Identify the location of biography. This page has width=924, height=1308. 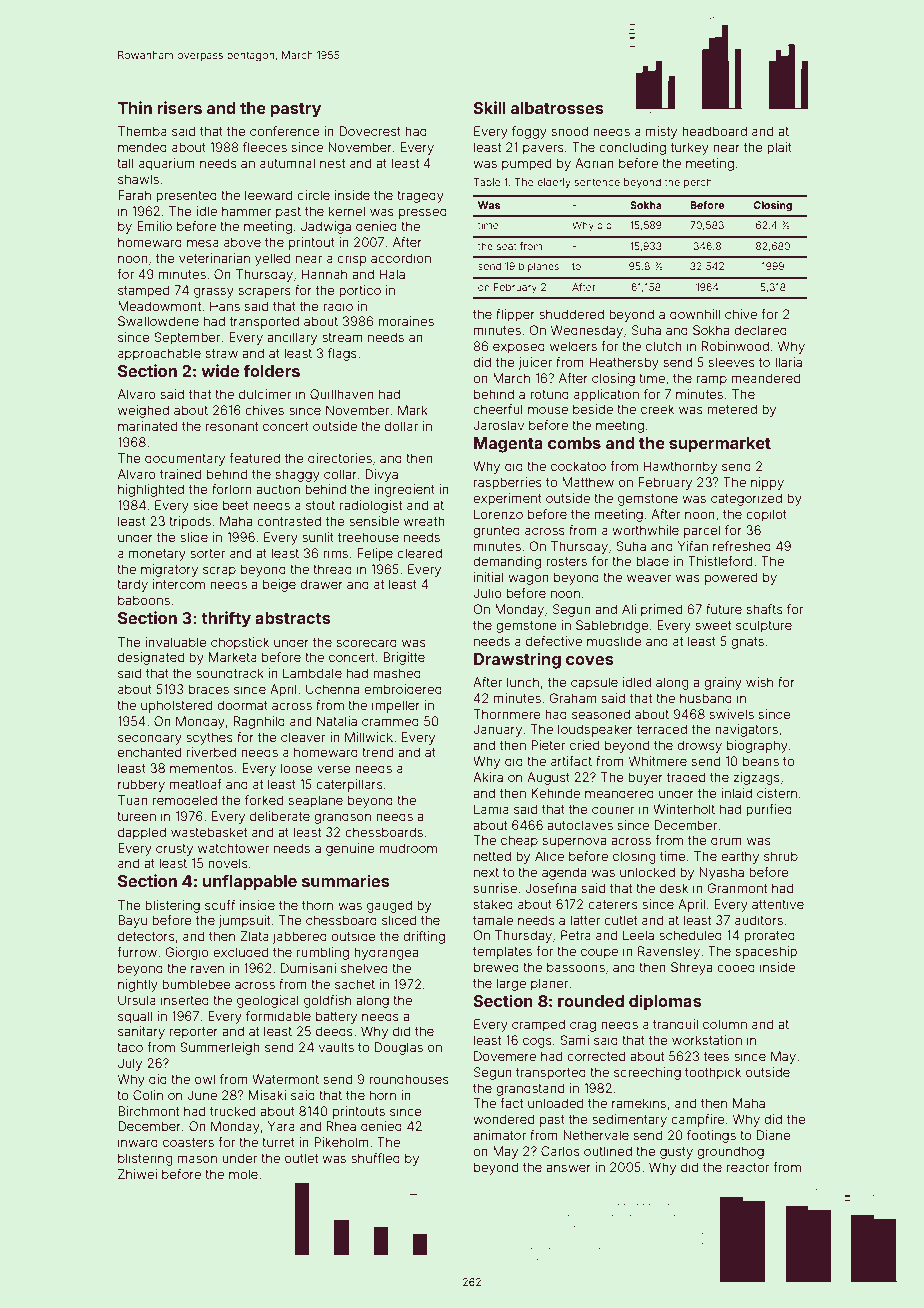
(757, 746).
